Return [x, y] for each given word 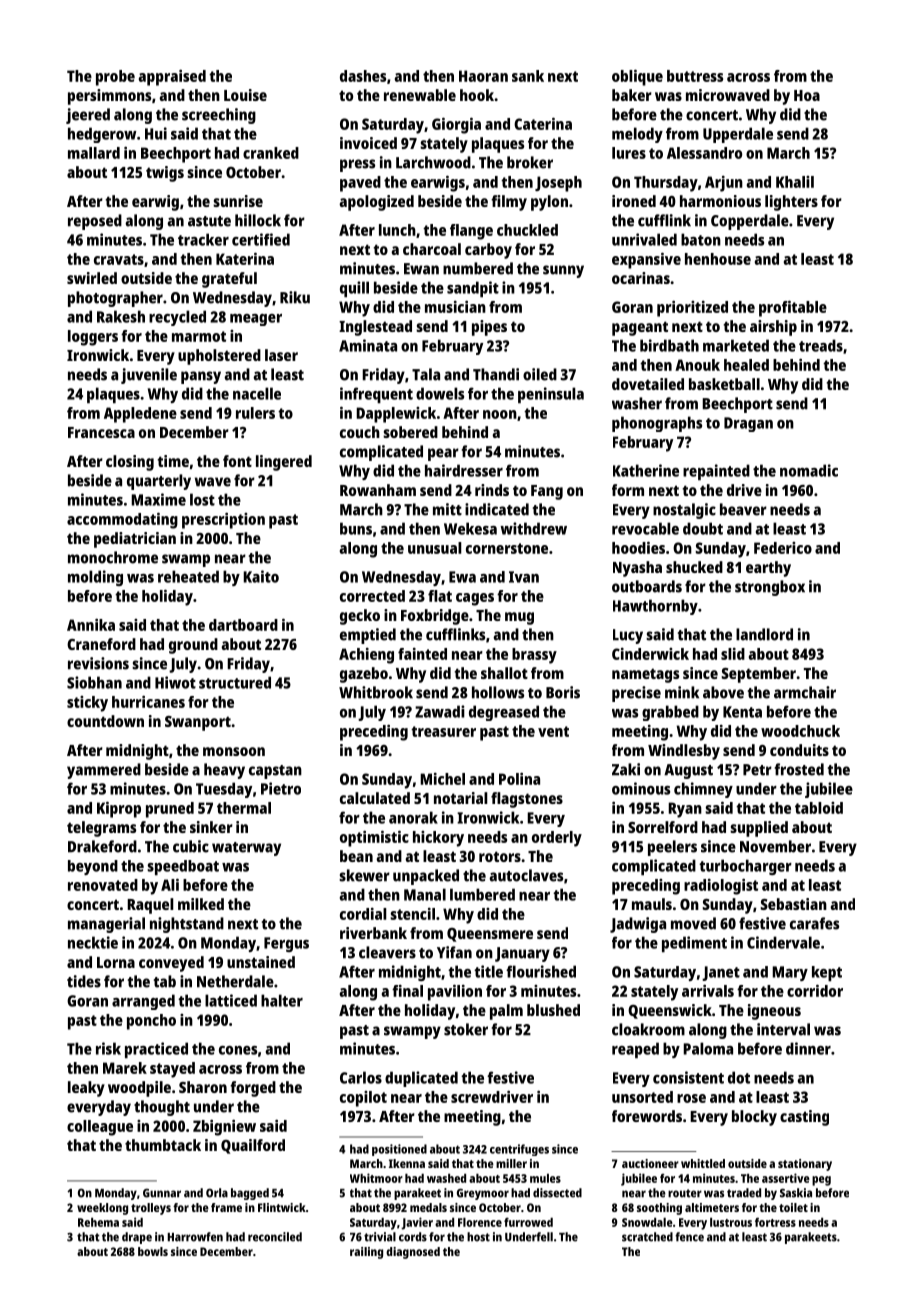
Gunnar [162, 1193]
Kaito [261, 576]
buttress [695, 76]
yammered [104, 771]
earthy [768, 569]
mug [519, 618]
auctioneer [650, 1163]
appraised [172, 77]
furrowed [528, 1222]
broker [530, 162]
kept [827, 973]
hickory [438, 839]
